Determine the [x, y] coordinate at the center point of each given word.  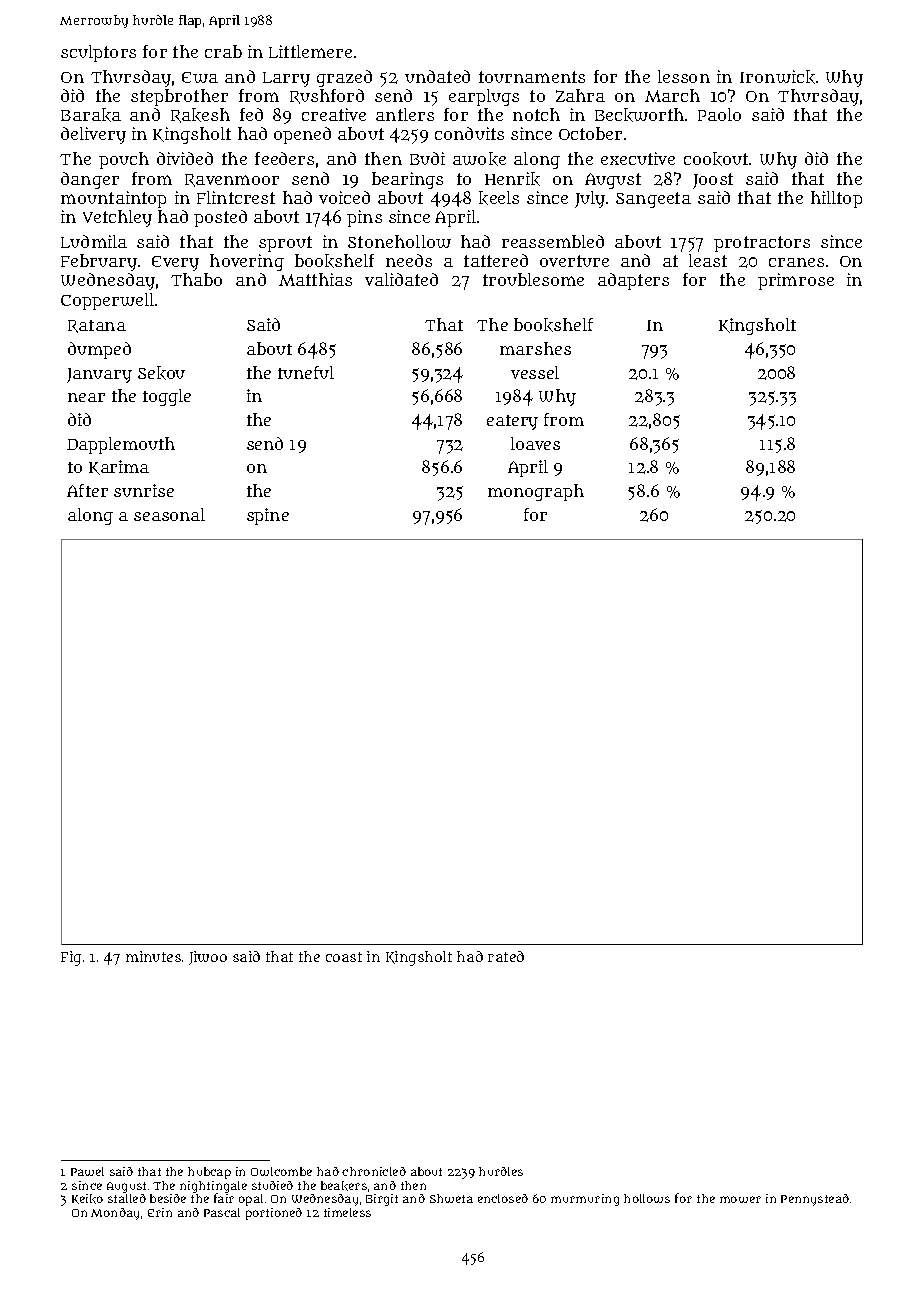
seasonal [169, 514]
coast [344, 957]
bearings [407, 180]
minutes [153, 956]
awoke [479, 159]
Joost [713, 181]
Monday [115, 1214]
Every [175, 263]
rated [506, 956]
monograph [536, 492]
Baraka [91, 115]
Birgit [382, 1200]
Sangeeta [653, 200]
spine [268, 516]
